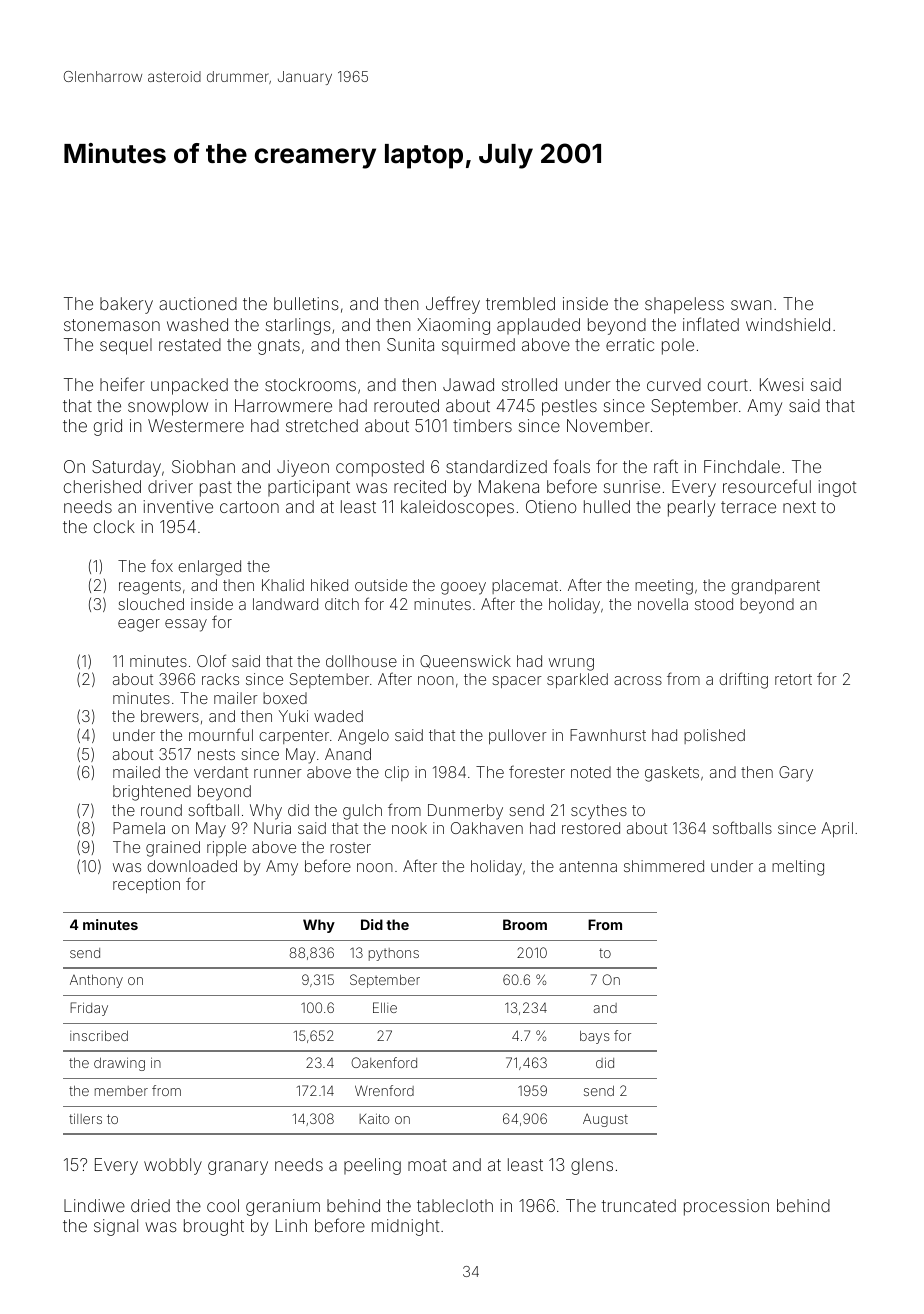 Image resolution: width=924 pixels, height=1314 pixels. I want to click on novella, so click(663, 604).
